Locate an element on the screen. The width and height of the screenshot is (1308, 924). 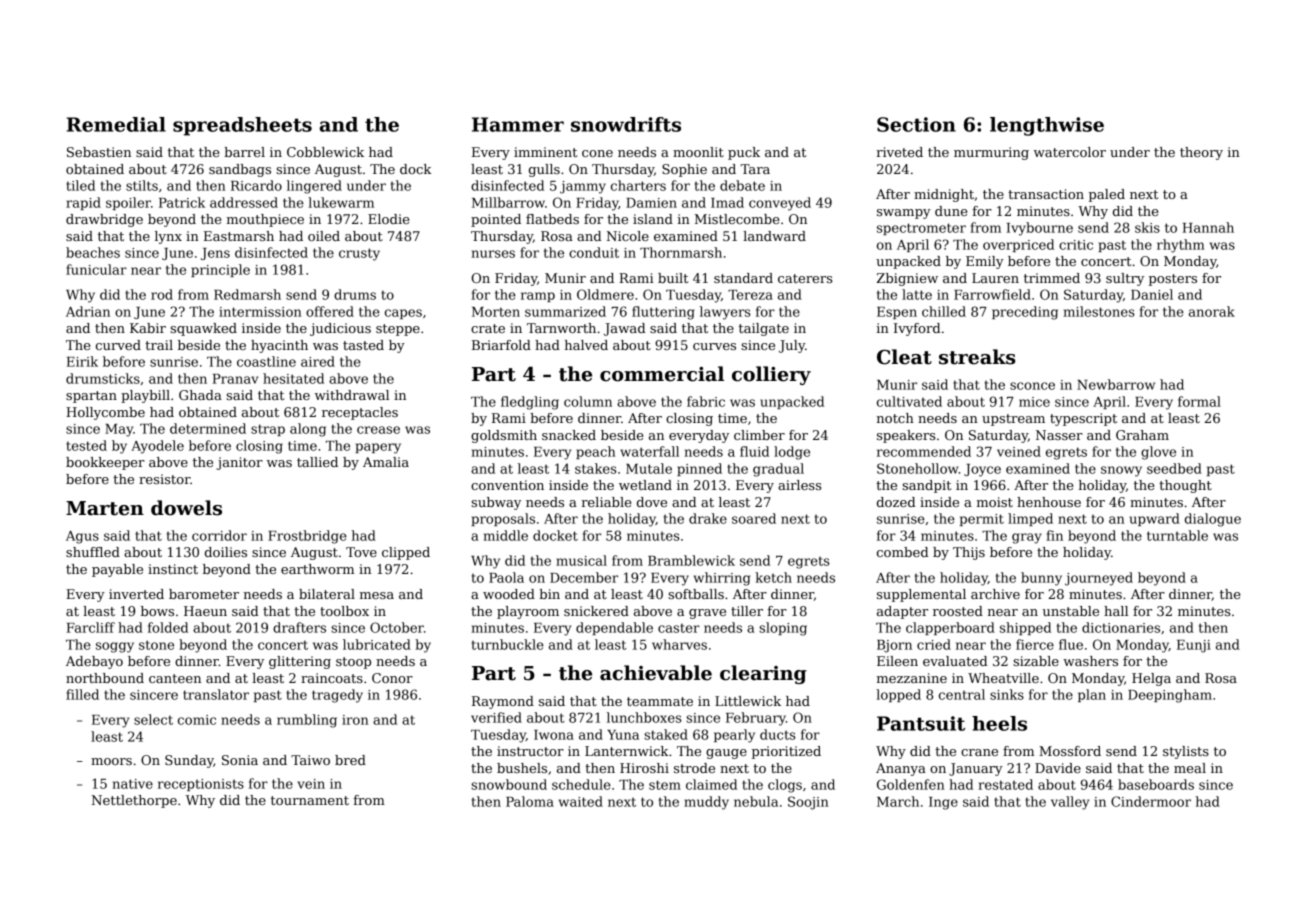
turnbuckle is located at coordinates (508, 644).
